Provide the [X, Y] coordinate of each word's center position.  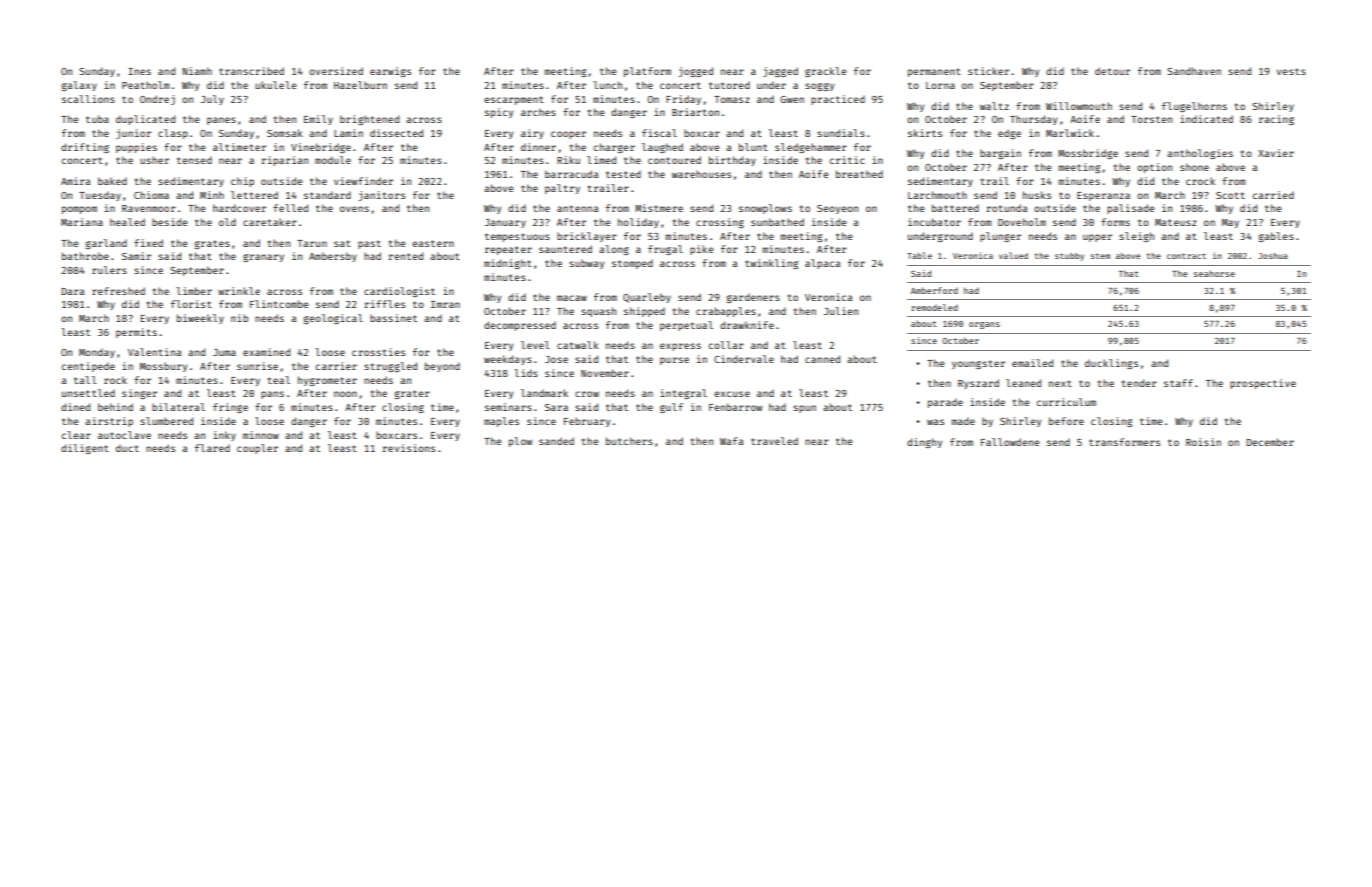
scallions [88, 99]
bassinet [393, 318]
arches [538, 112]
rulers [109, 270]
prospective [1263, 384]
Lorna [940, 85]
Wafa [731, 441]
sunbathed [777, 222]
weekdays [508, 360]
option [1154, 168]
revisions [409, 448]
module [333, 160]
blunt [753, 147]
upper [1097, 238]
